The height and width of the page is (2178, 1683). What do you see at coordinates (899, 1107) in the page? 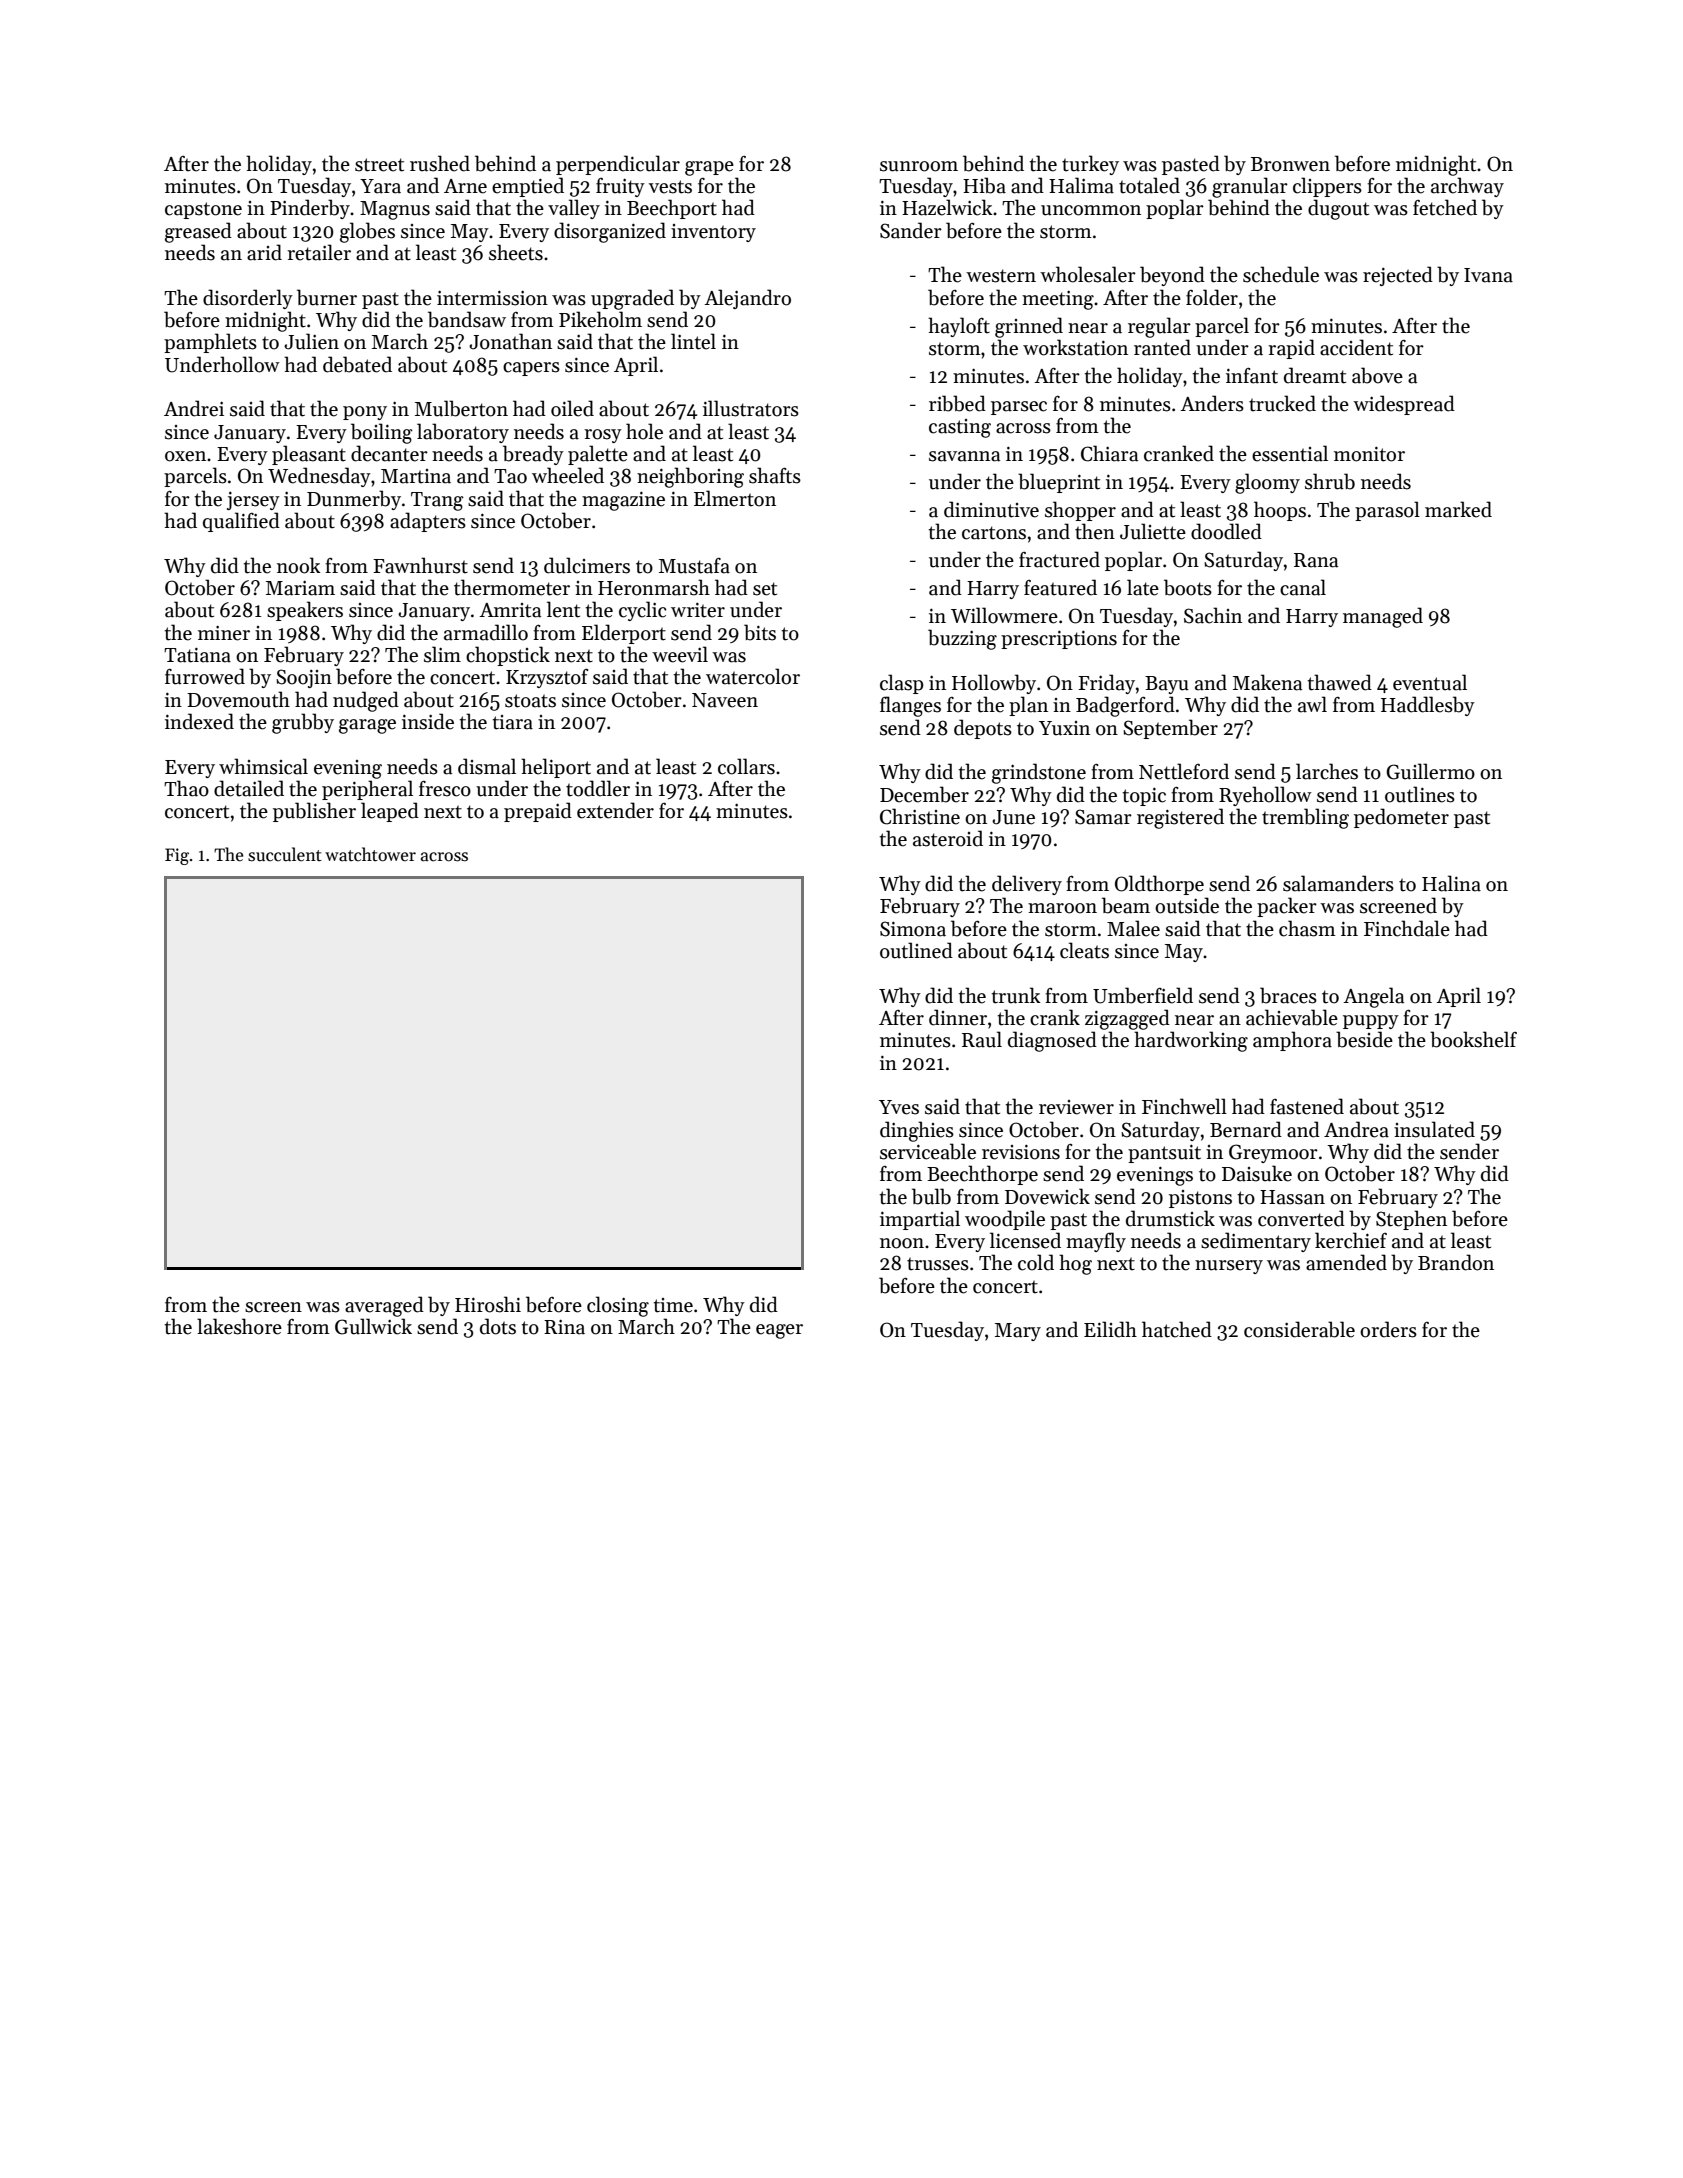
I see `Yves` at bounding box center [899, 1107].
